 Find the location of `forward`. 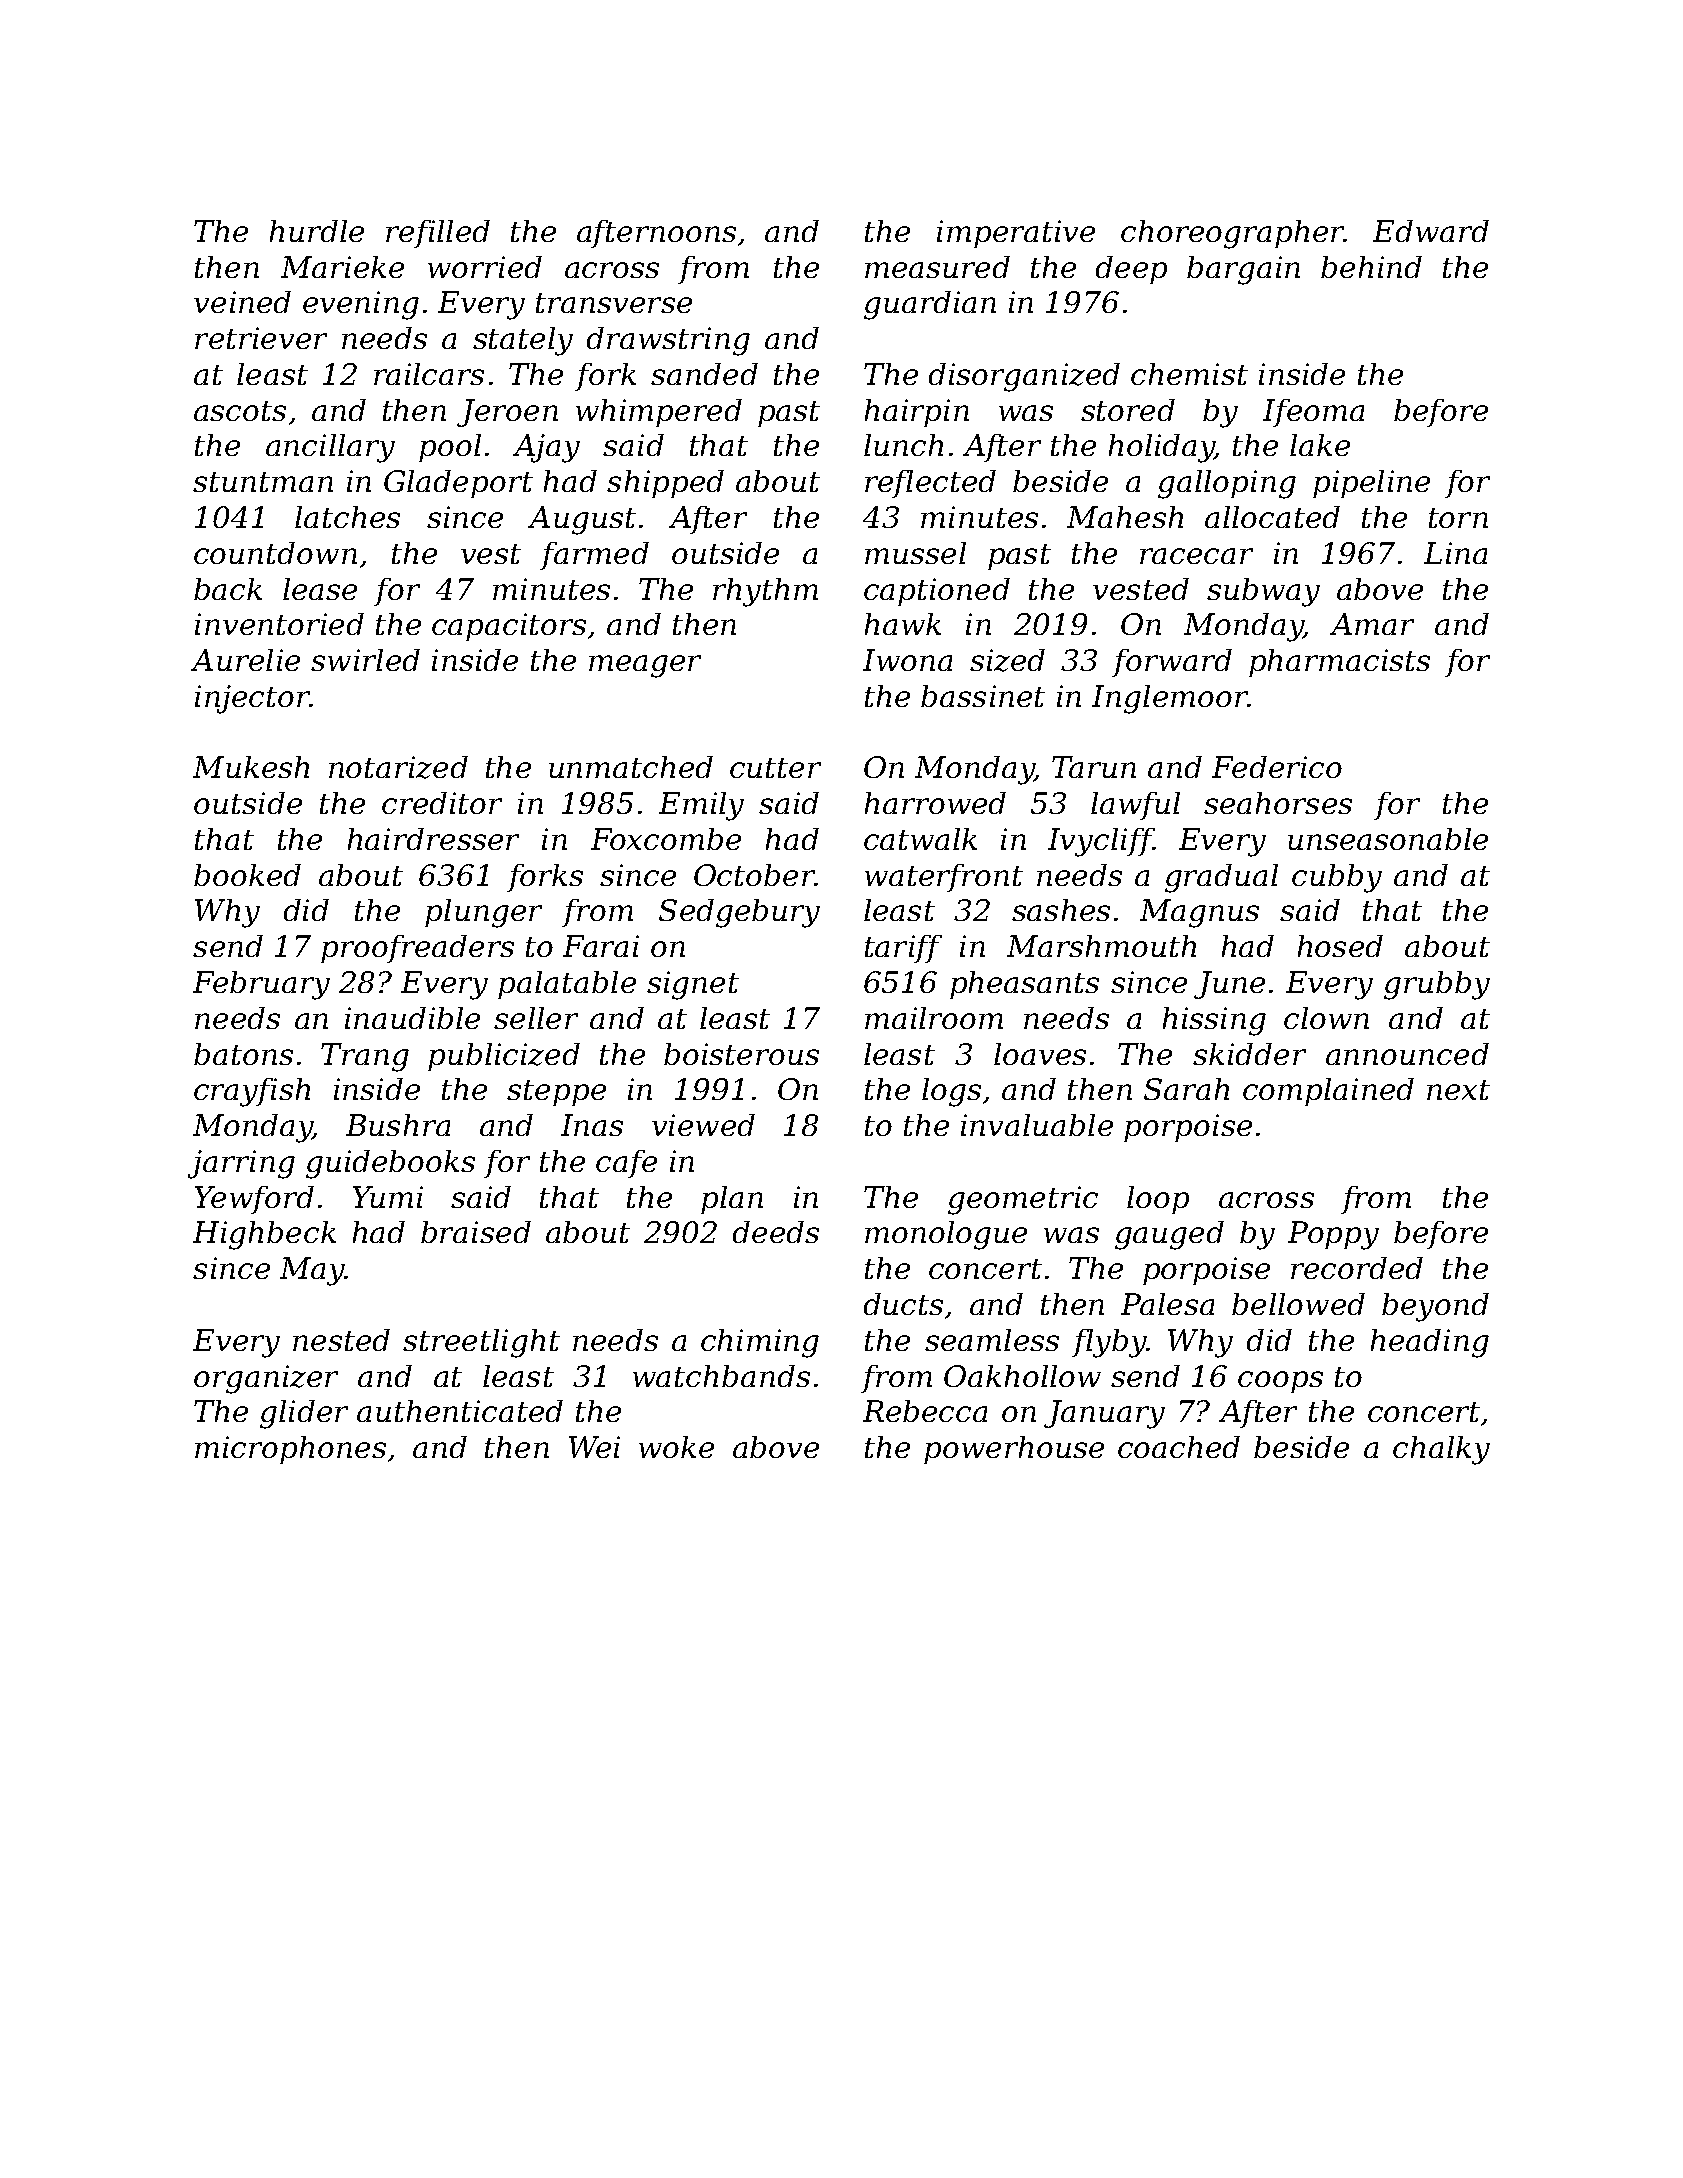

forward is located at coordinates (1172, 663).
